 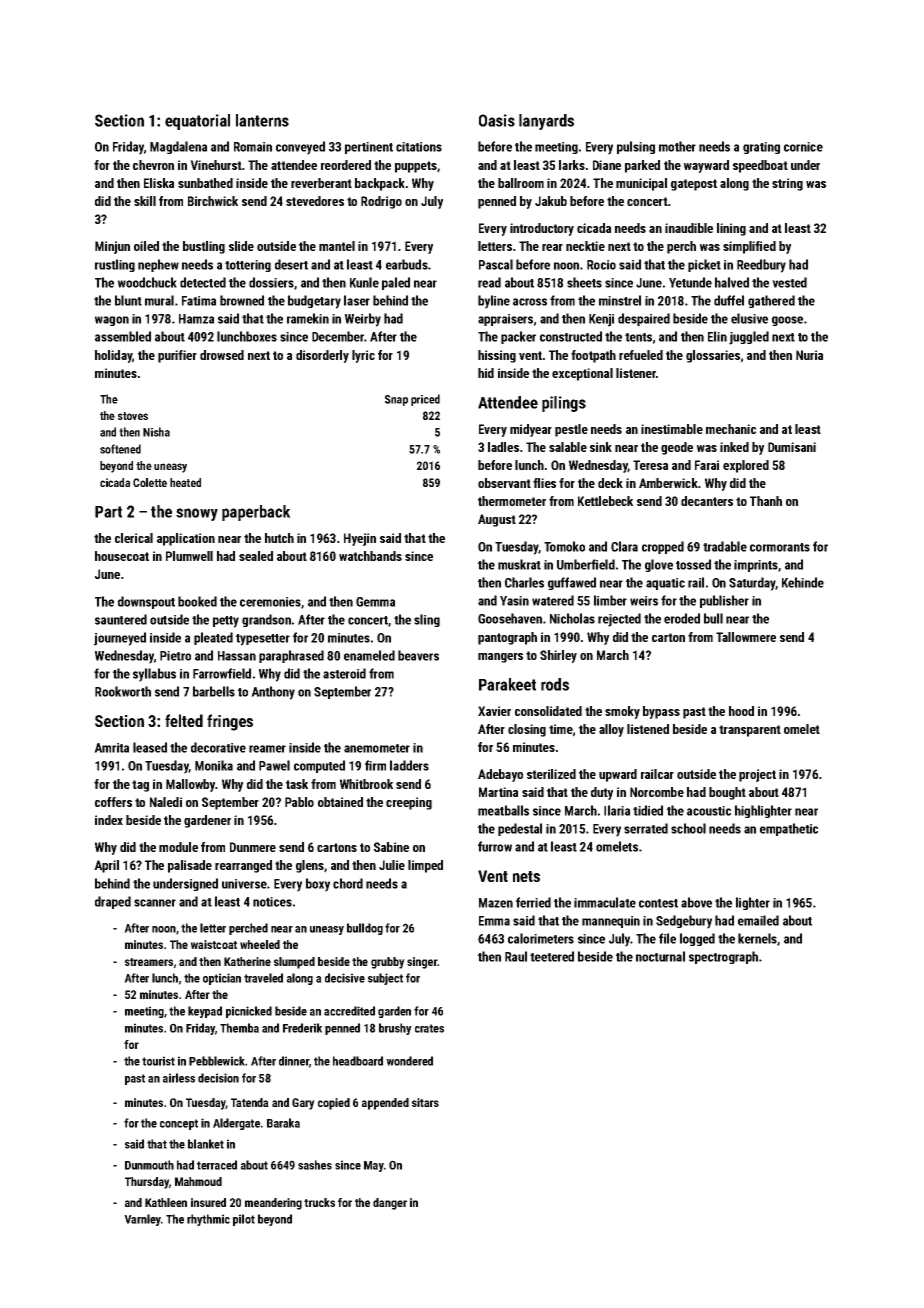 What do you see at coordinates (262, 120) in the screenshot?
I see `lanterns` at bounding box center [262, 120].
